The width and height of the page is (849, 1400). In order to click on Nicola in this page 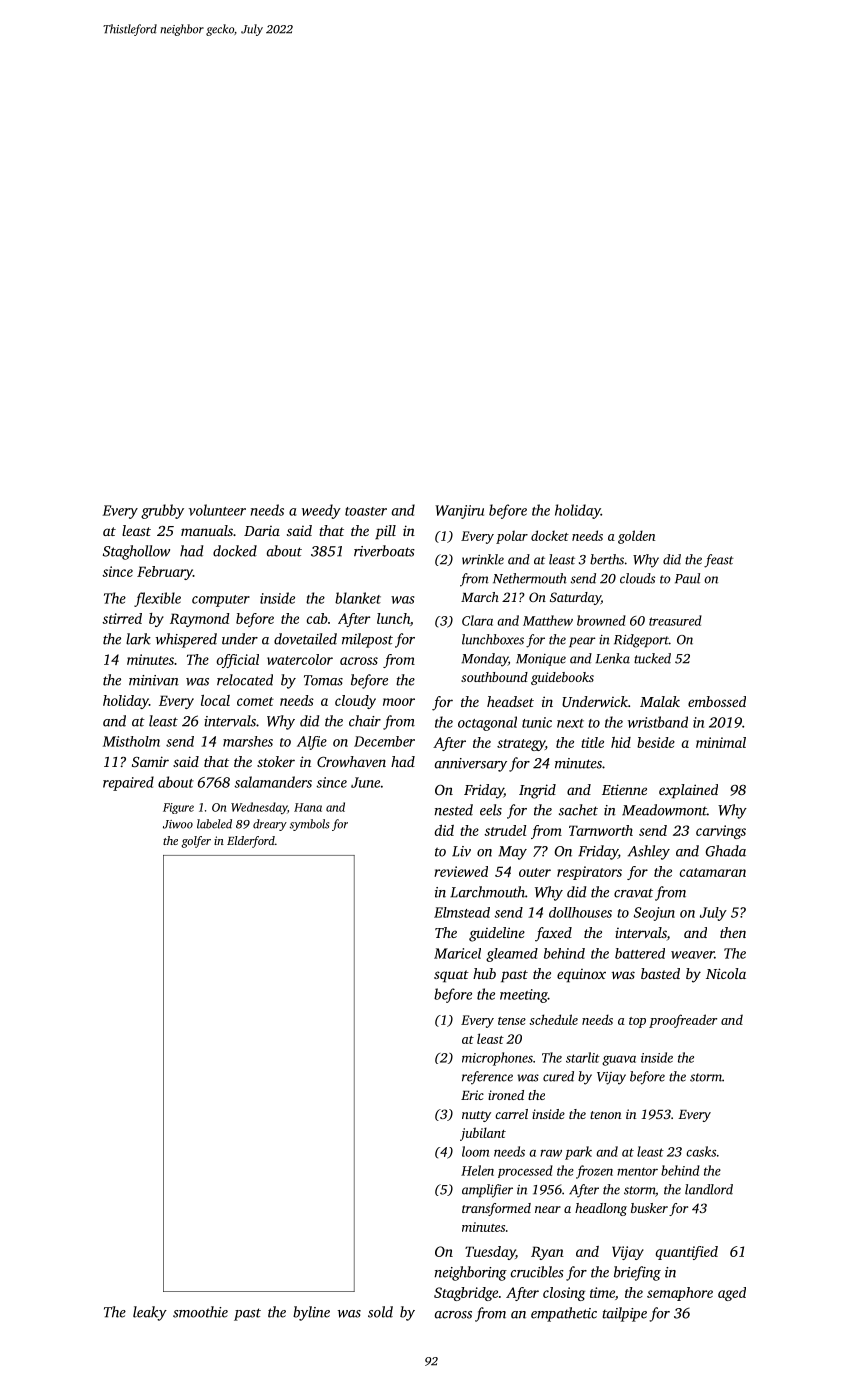, I will do `click(726, 973)`.
